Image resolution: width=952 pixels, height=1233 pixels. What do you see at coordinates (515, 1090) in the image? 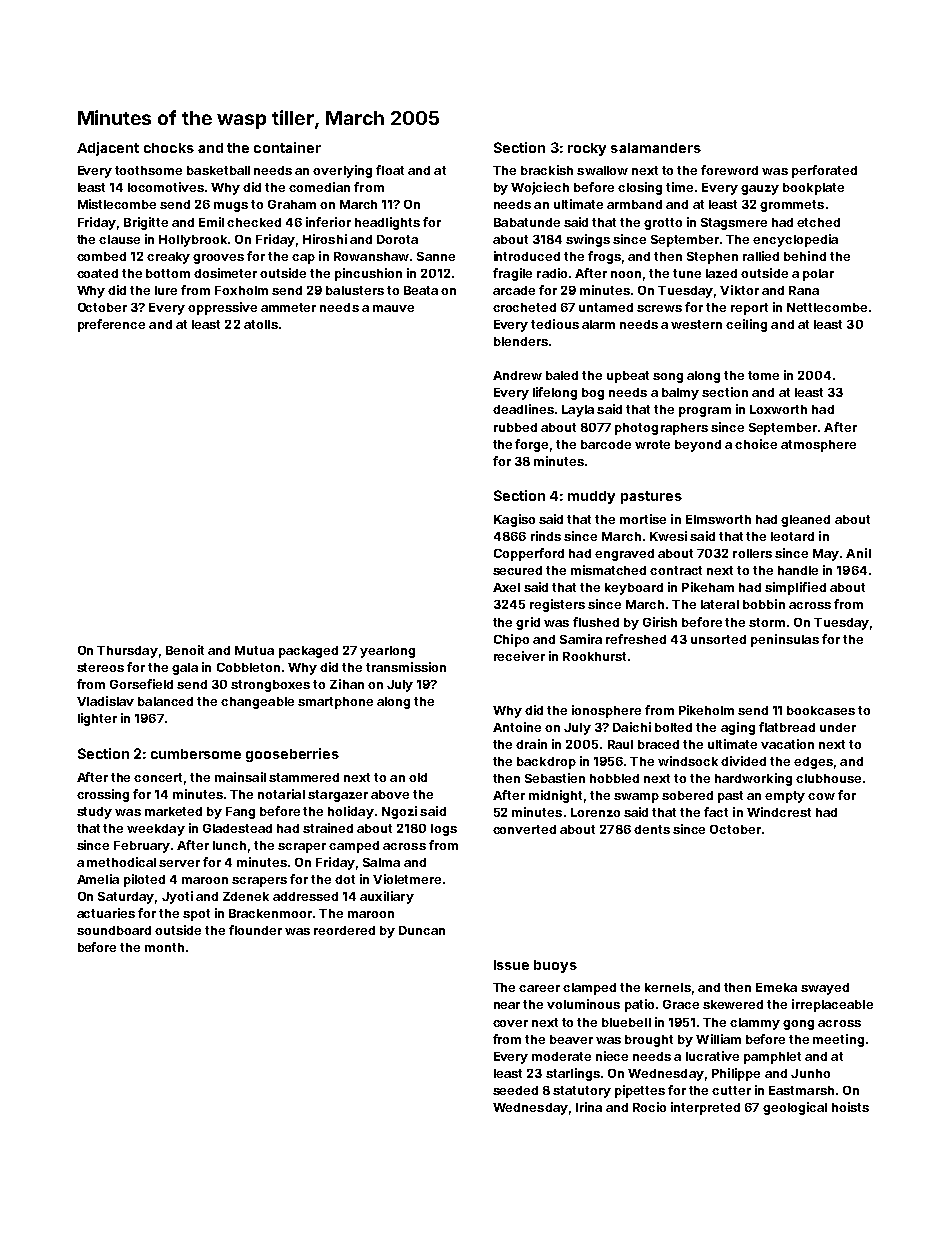
I see `seeded` at bounding box center [515, 1090].
